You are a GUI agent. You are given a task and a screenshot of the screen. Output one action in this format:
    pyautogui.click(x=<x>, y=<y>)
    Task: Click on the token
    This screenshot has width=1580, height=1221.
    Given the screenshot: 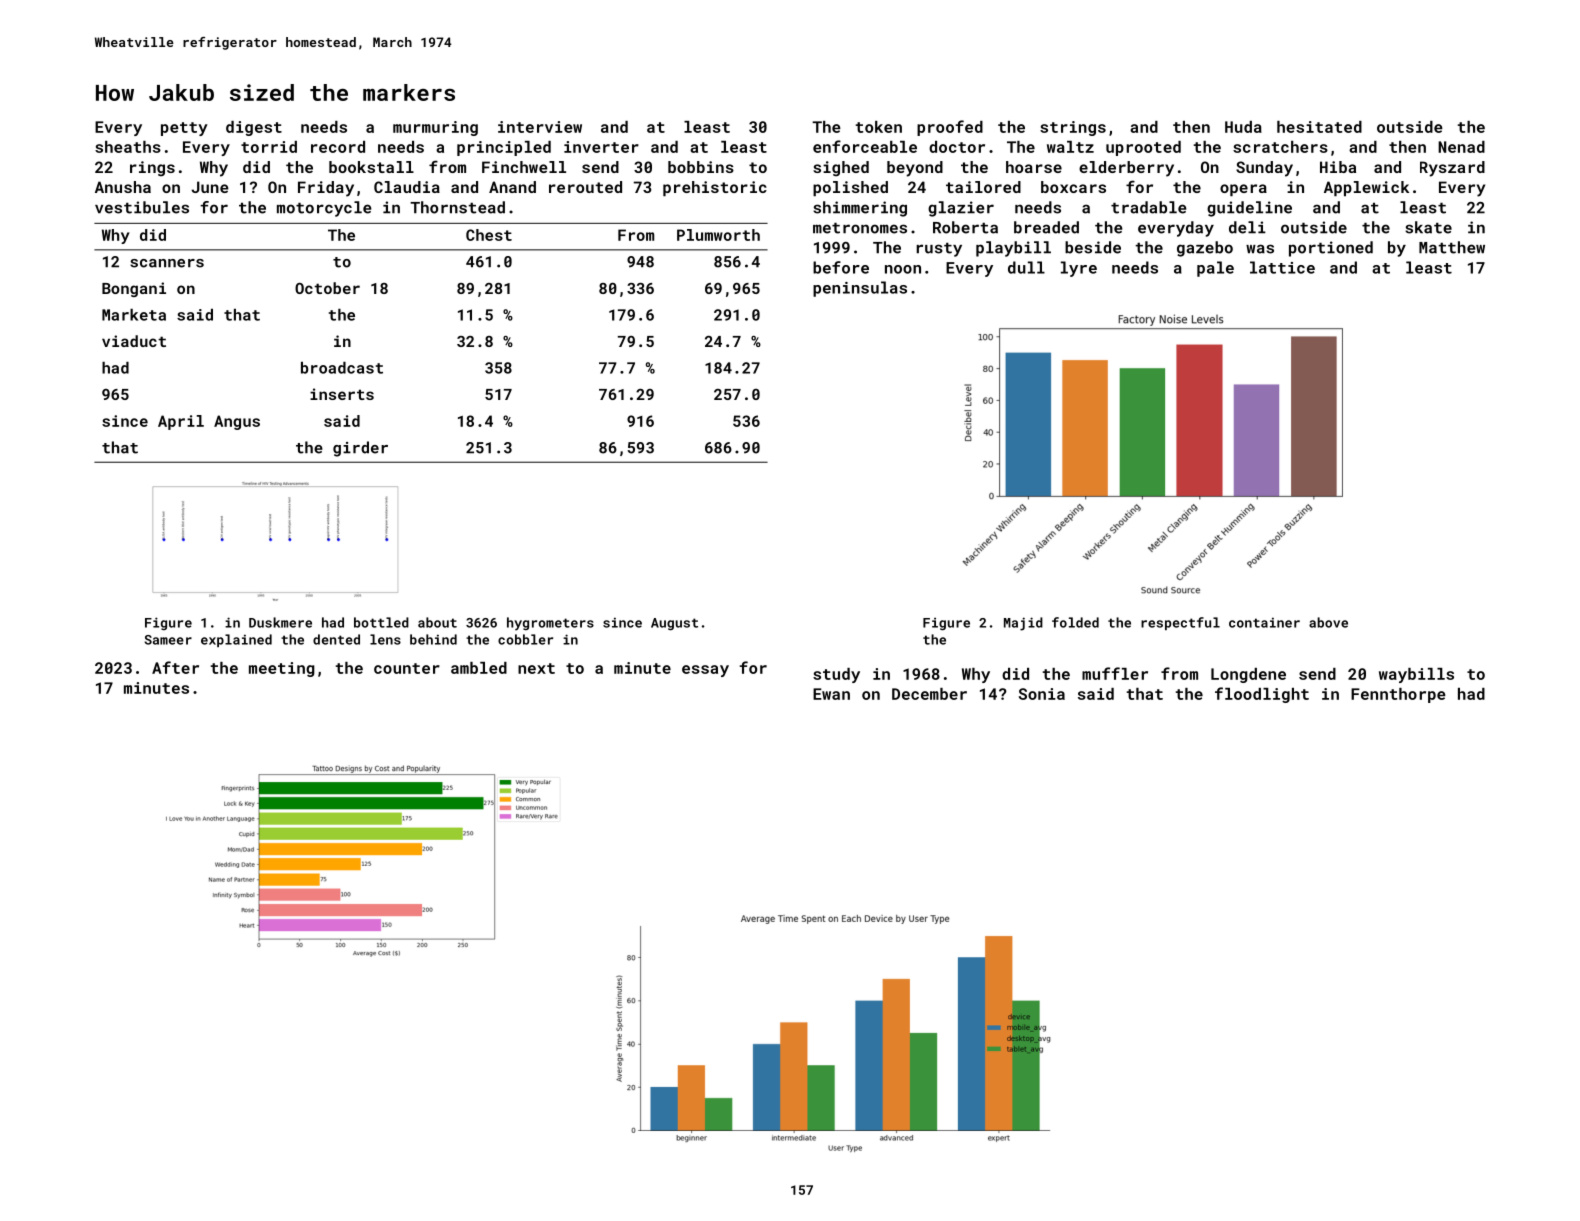 What is the action you would take?
    pyautogui.click(x=879, y=127)
